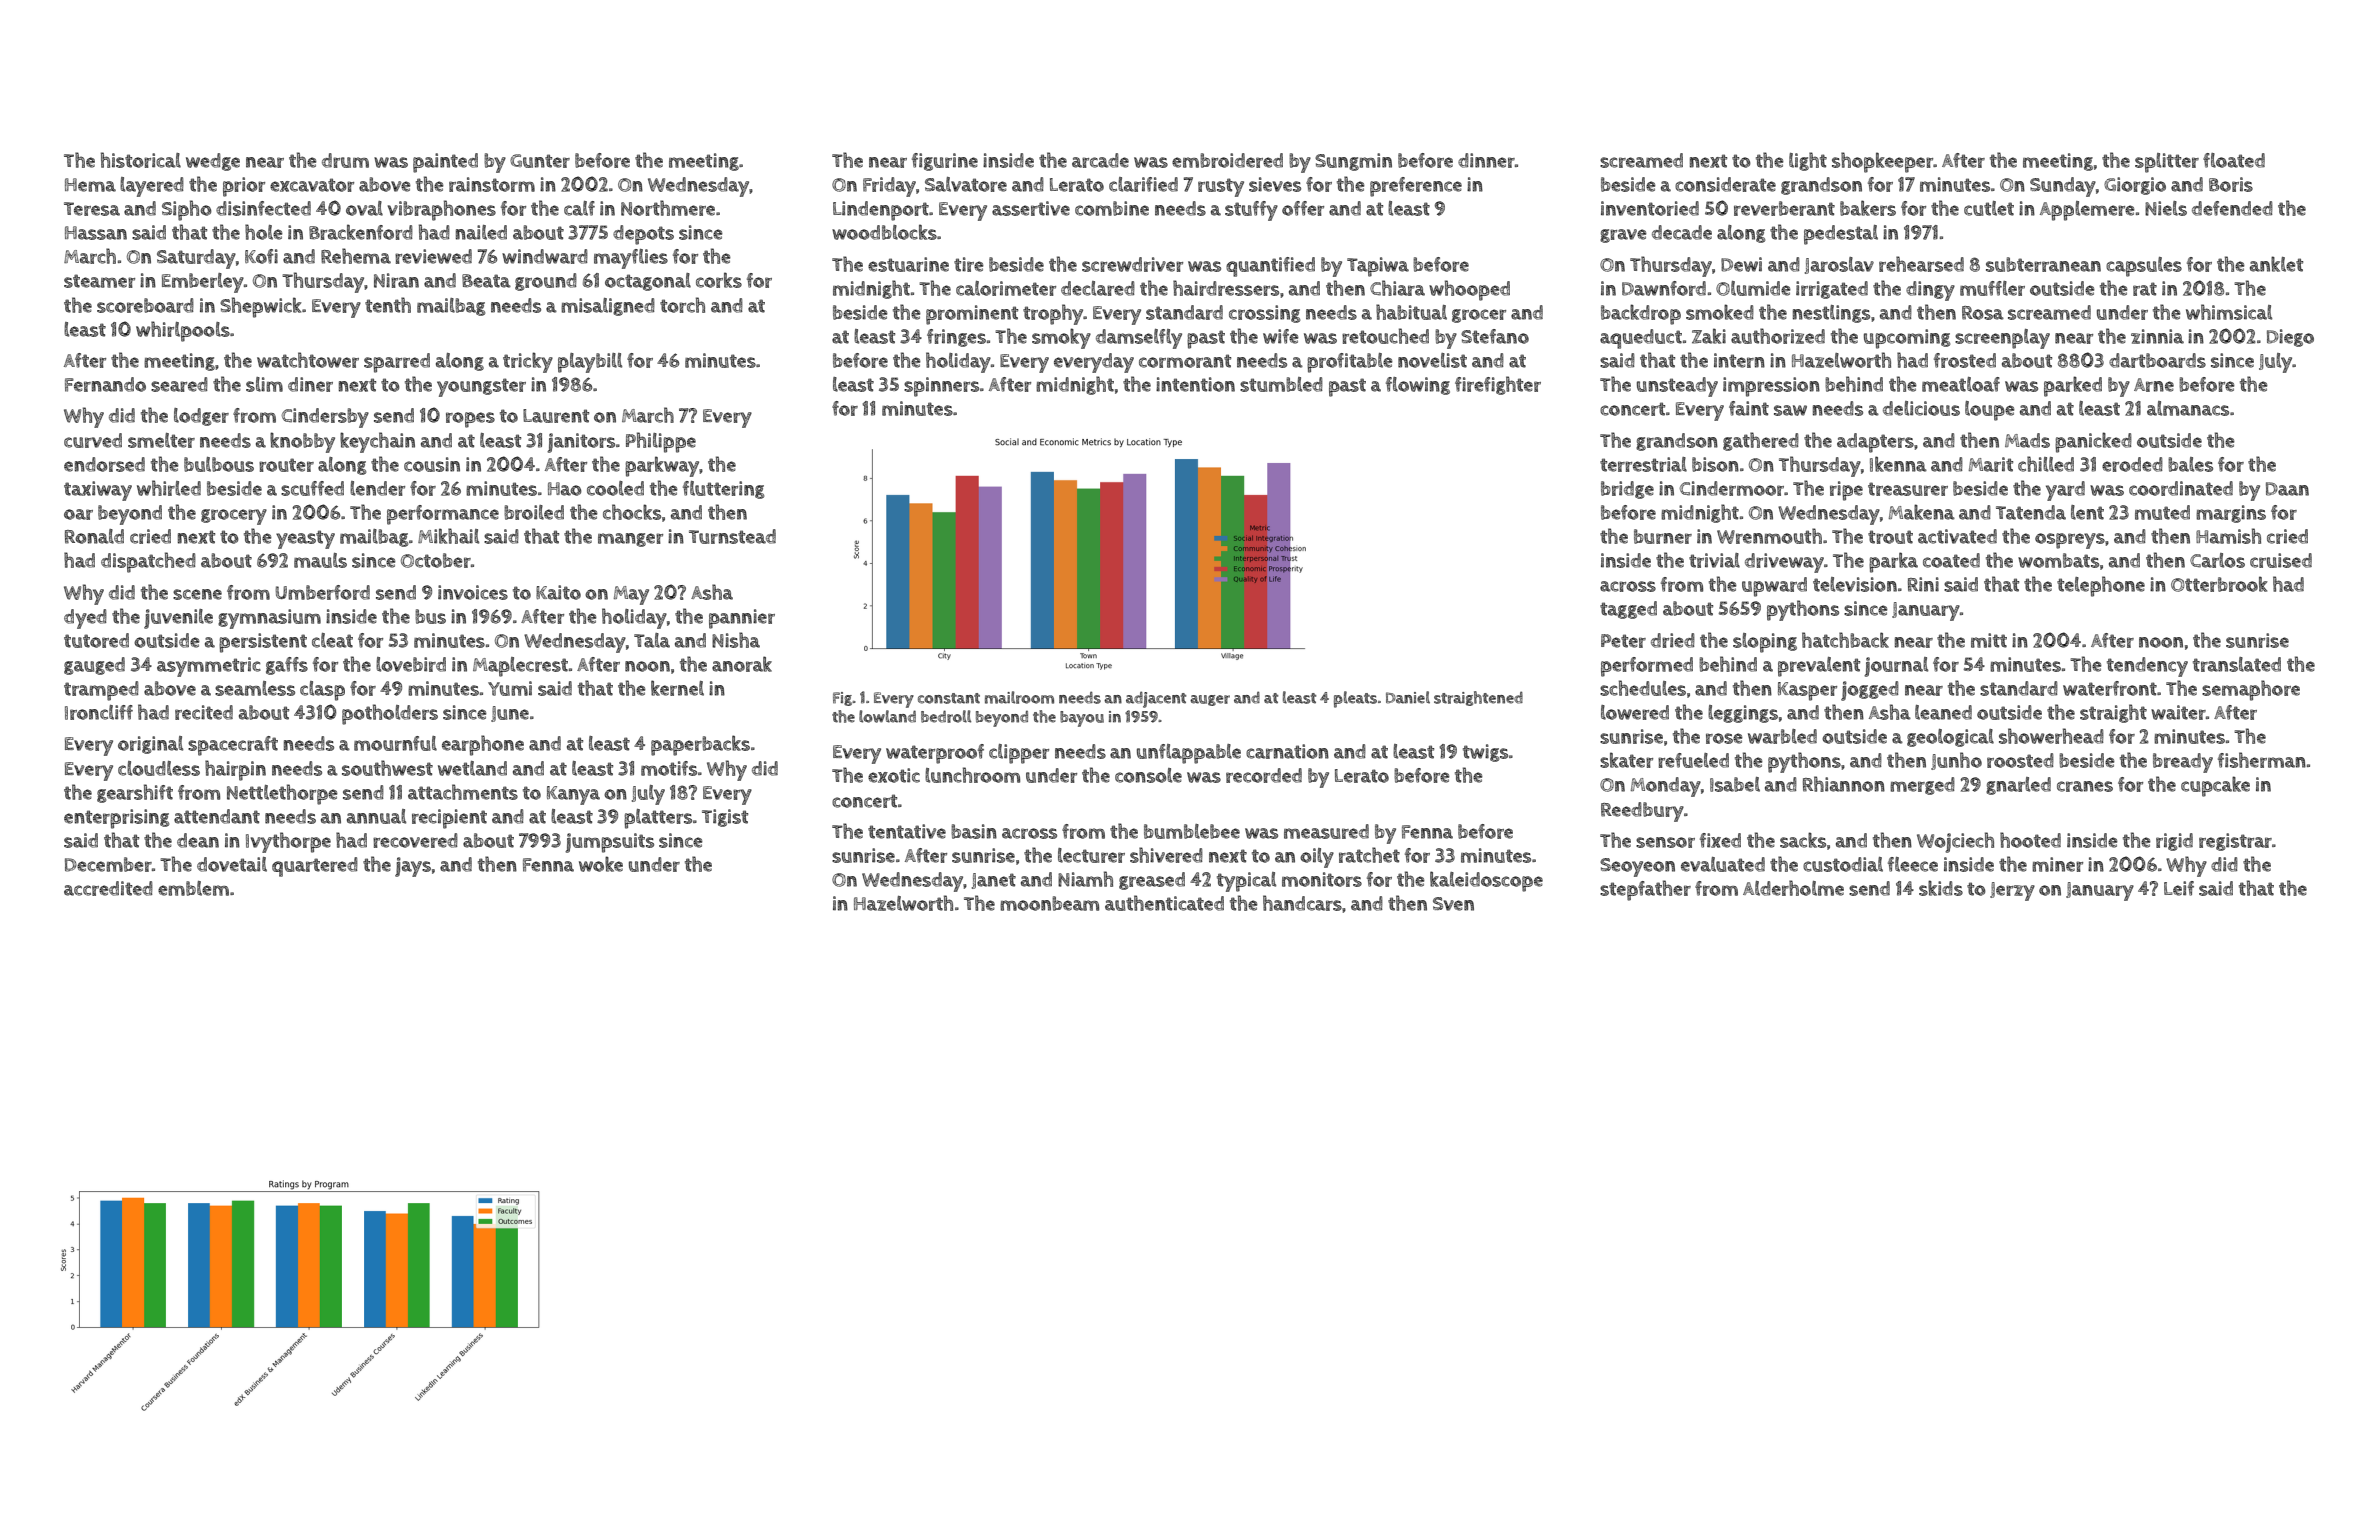  I want to click on Ikenna, so click(1898, 464).
